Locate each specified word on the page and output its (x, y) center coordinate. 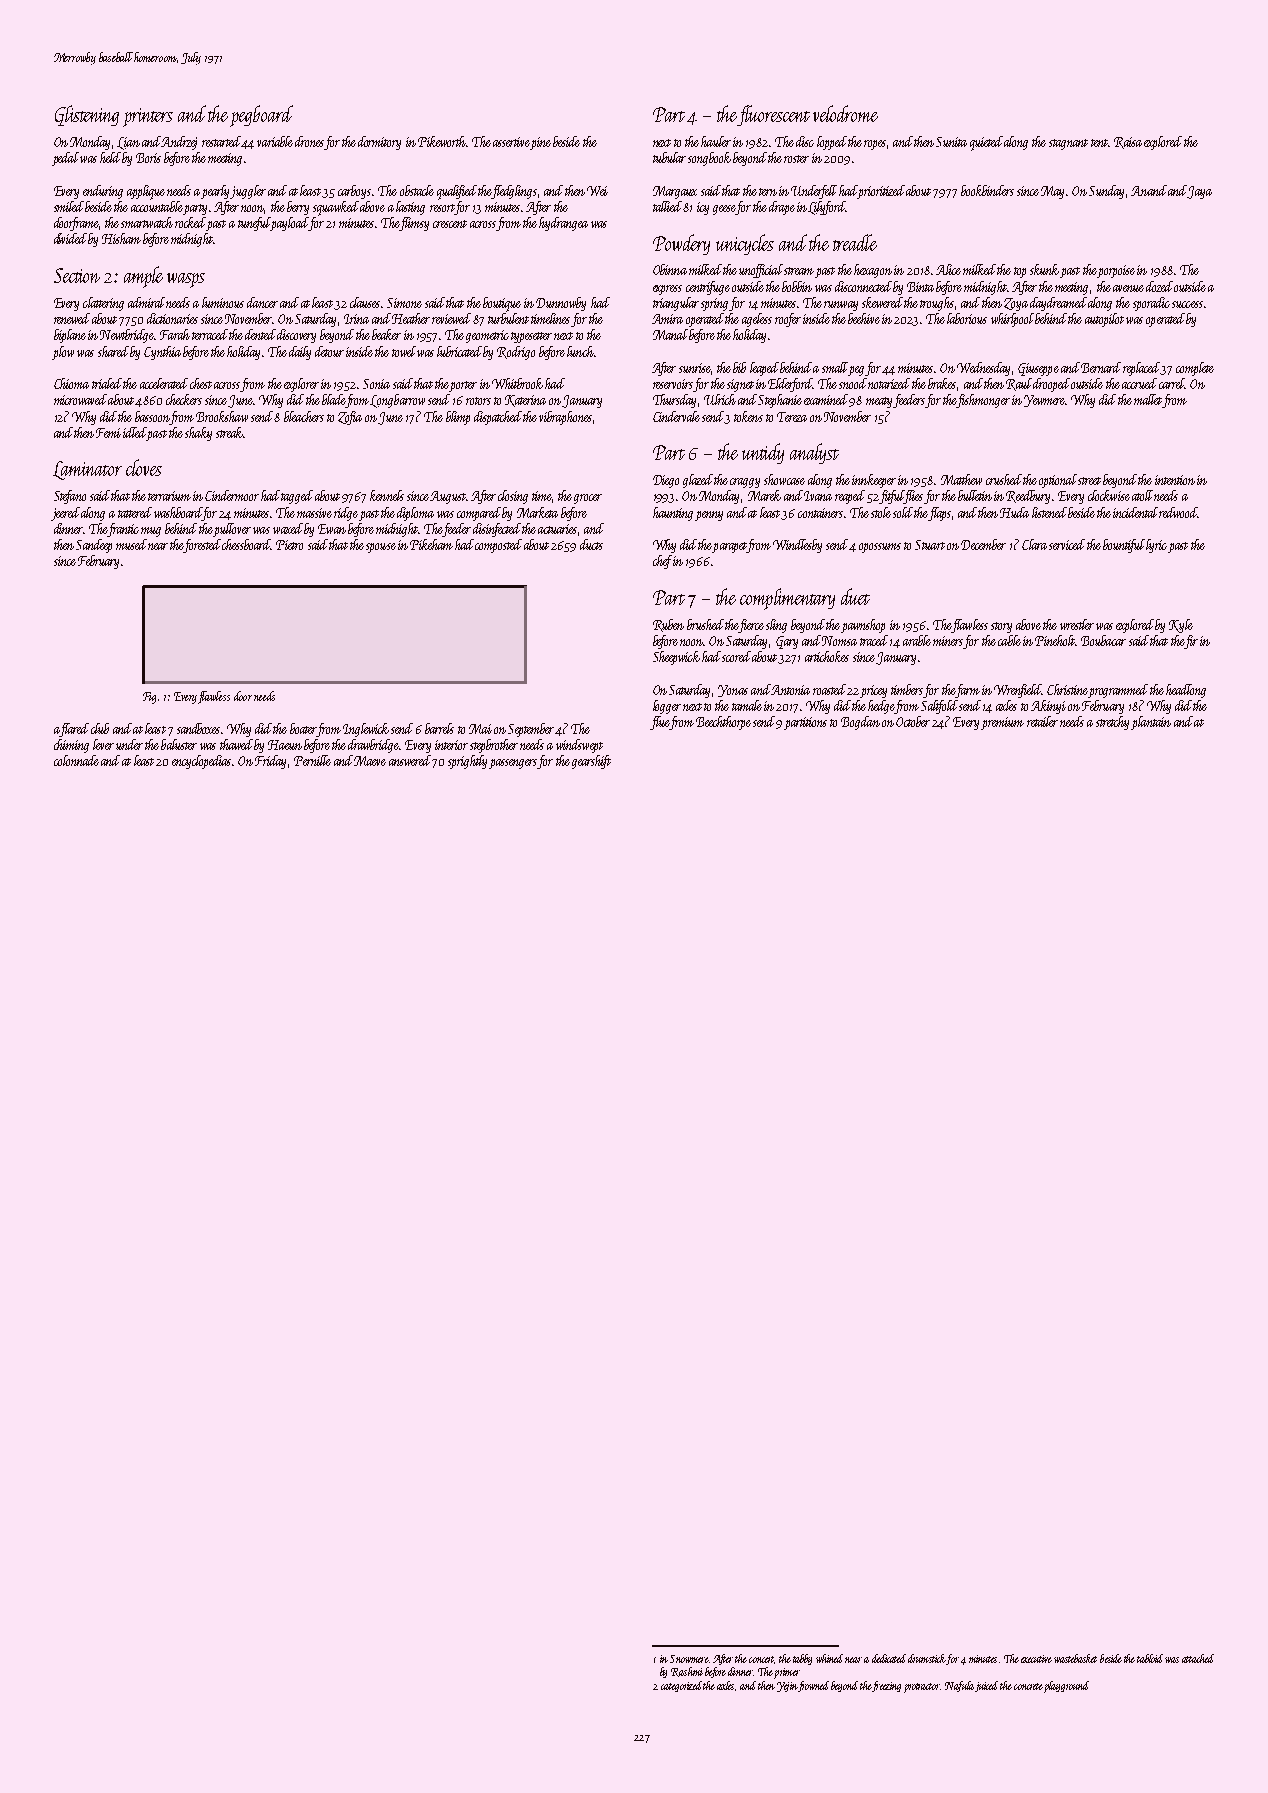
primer (787, 1673)
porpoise (1116, 271)
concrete (1028, 1686)
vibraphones (565, 418)
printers (148, 117)
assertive (511, 142)
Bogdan (860, 723)
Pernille (312, 760)
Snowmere (689, 1659)
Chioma (71, 383)
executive (1036, 1659)
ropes (875, 145)
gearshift (591, 762)
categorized (681, 1686)
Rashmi (687, 1672)
